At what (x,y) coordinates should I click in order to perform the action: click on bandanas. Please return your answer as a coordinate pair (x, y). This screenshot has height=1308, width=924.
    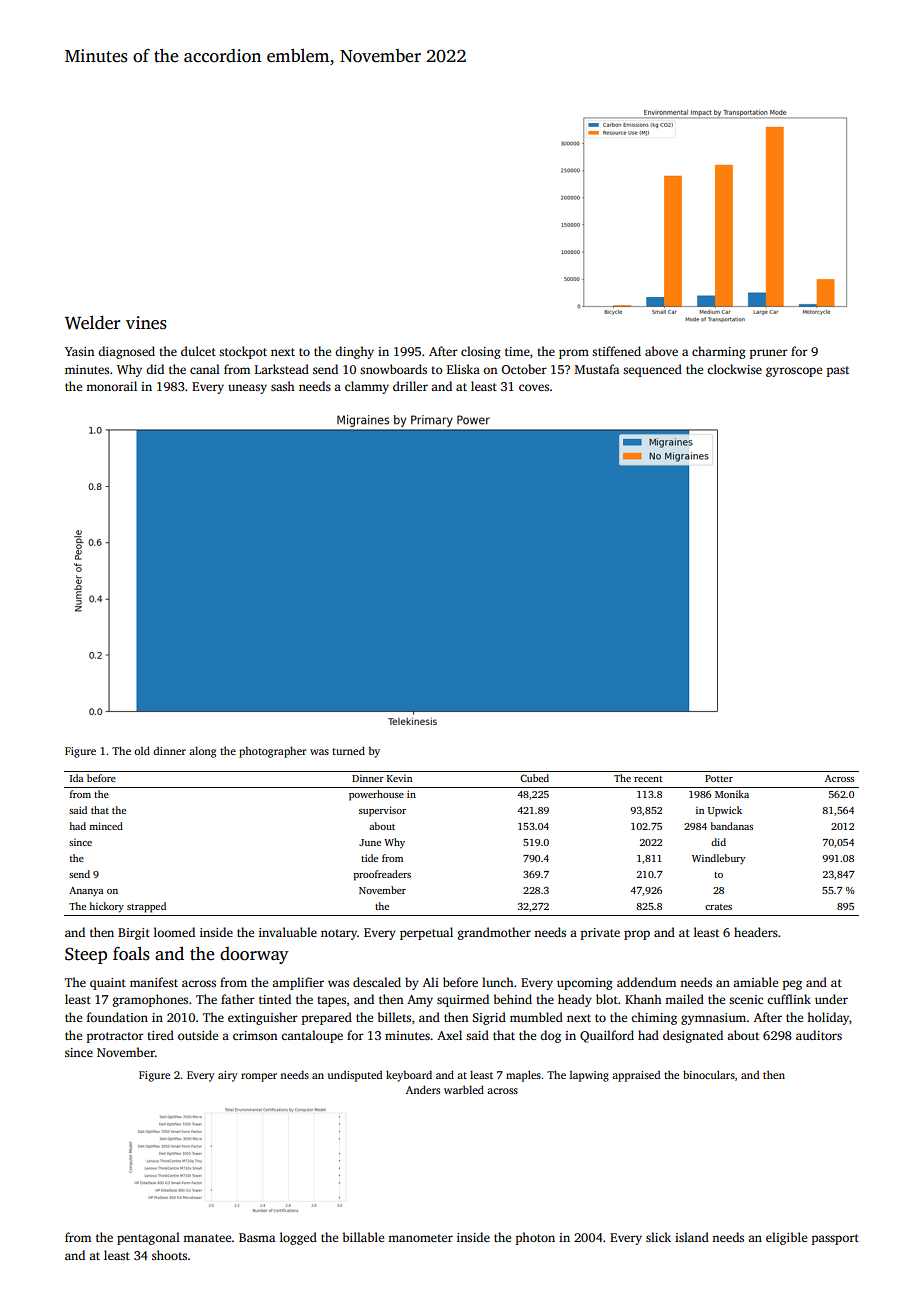
    Looking at the image, I should click on (732, 826).
